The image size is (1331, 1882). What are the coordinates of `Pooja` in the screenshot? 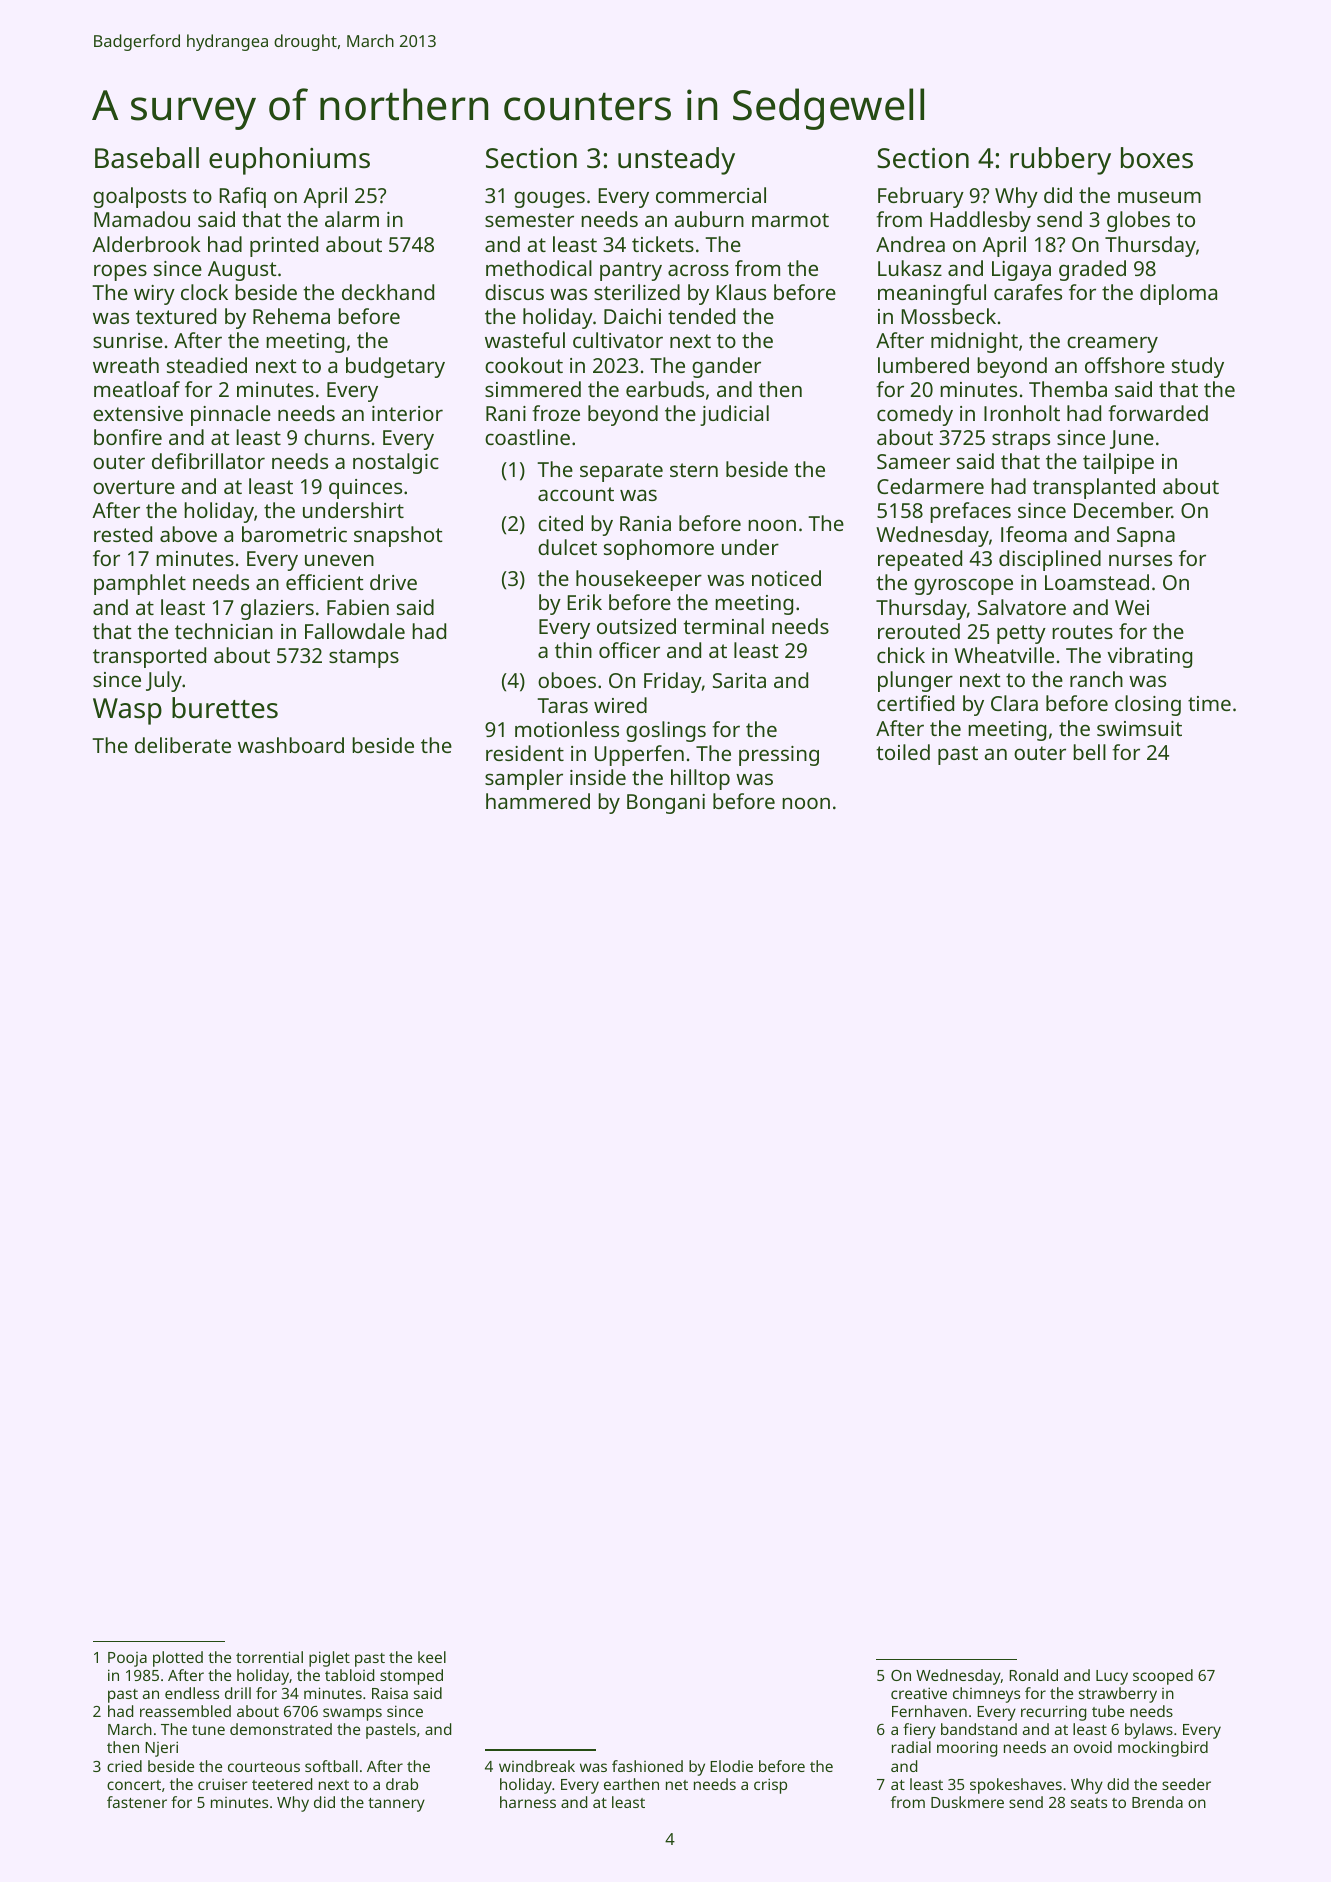 It's located at (127, 1659).
